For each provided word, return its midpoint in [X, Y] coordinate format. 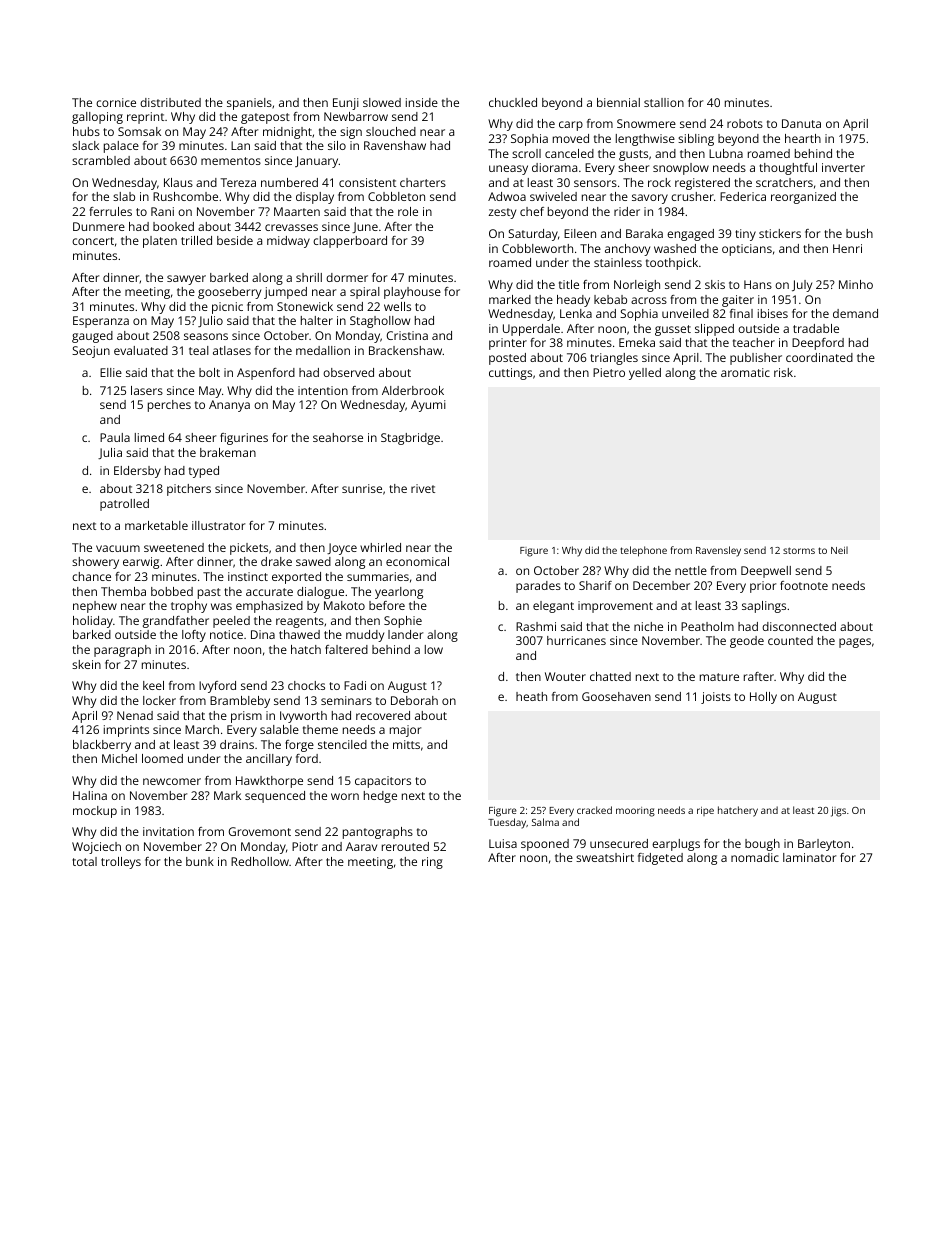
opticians [747, 250]
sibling [696, 140]
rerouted [405, 846]
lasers [147, 390]
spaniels [249, 104]
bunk [200, 861]
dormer [347, 277]
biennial [618, 102]
